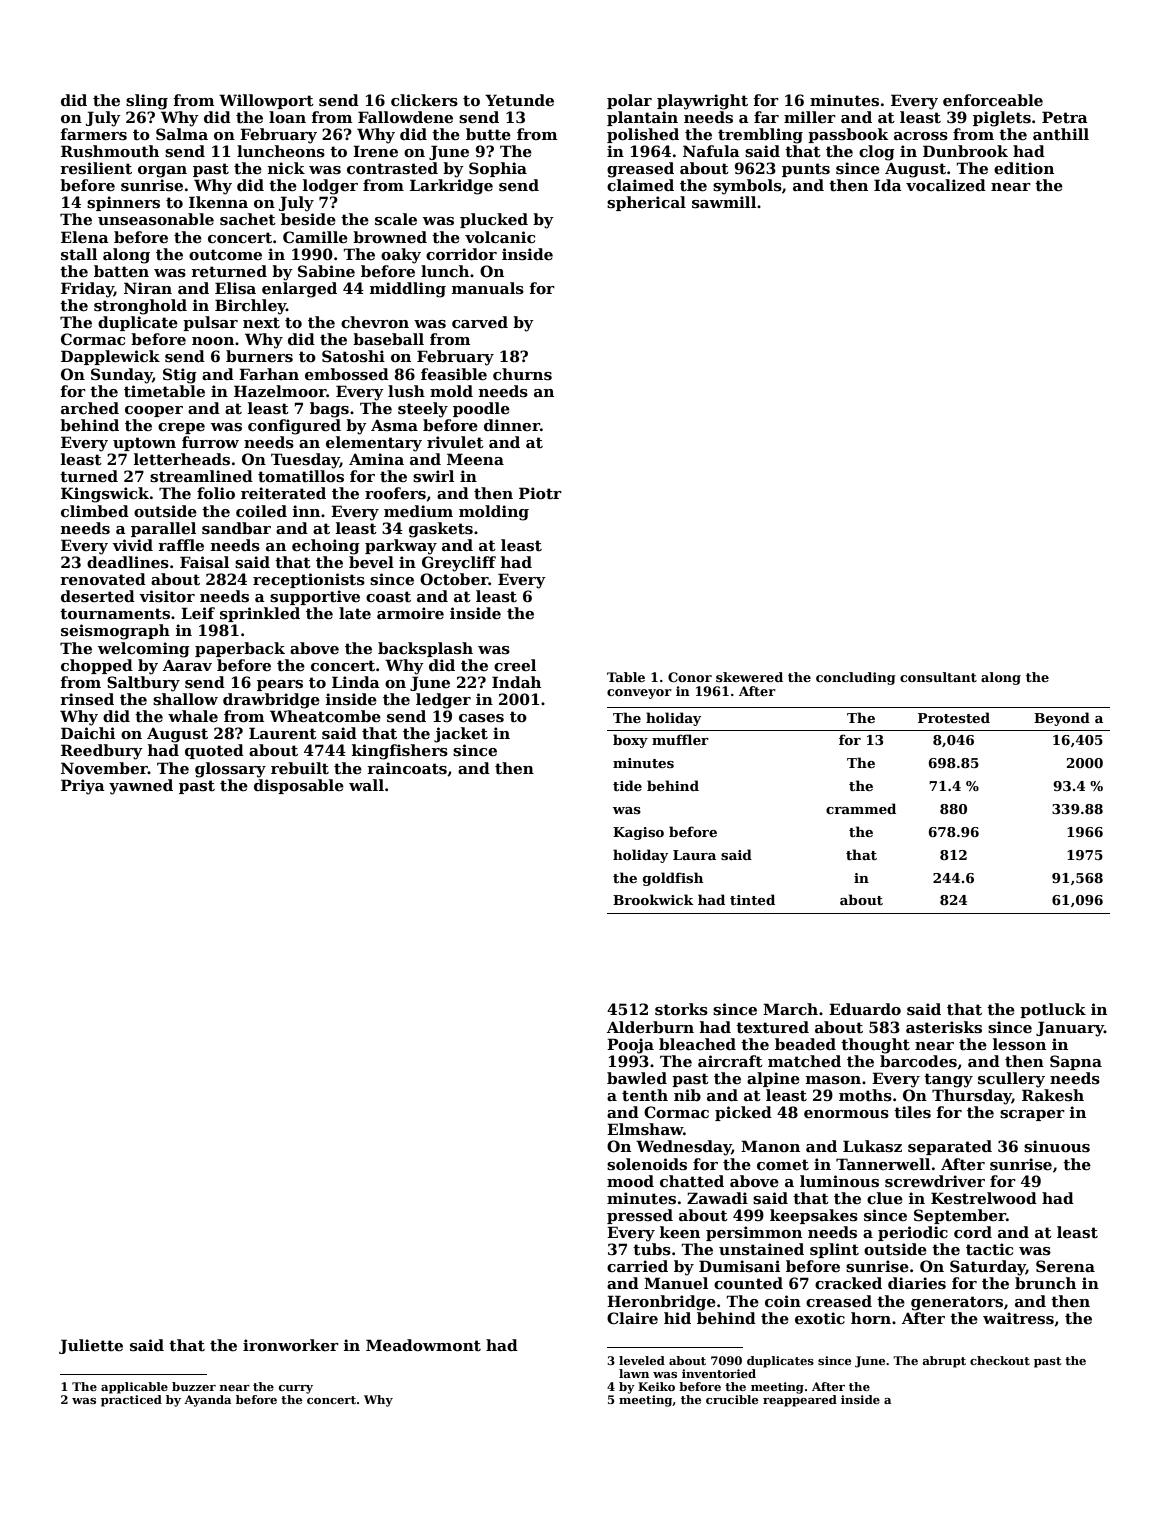 This screenshot has height=1514, width=1170. Describe the element at coordinates (218, 202) in the screenshot. I see `Ikenna` at that location.
